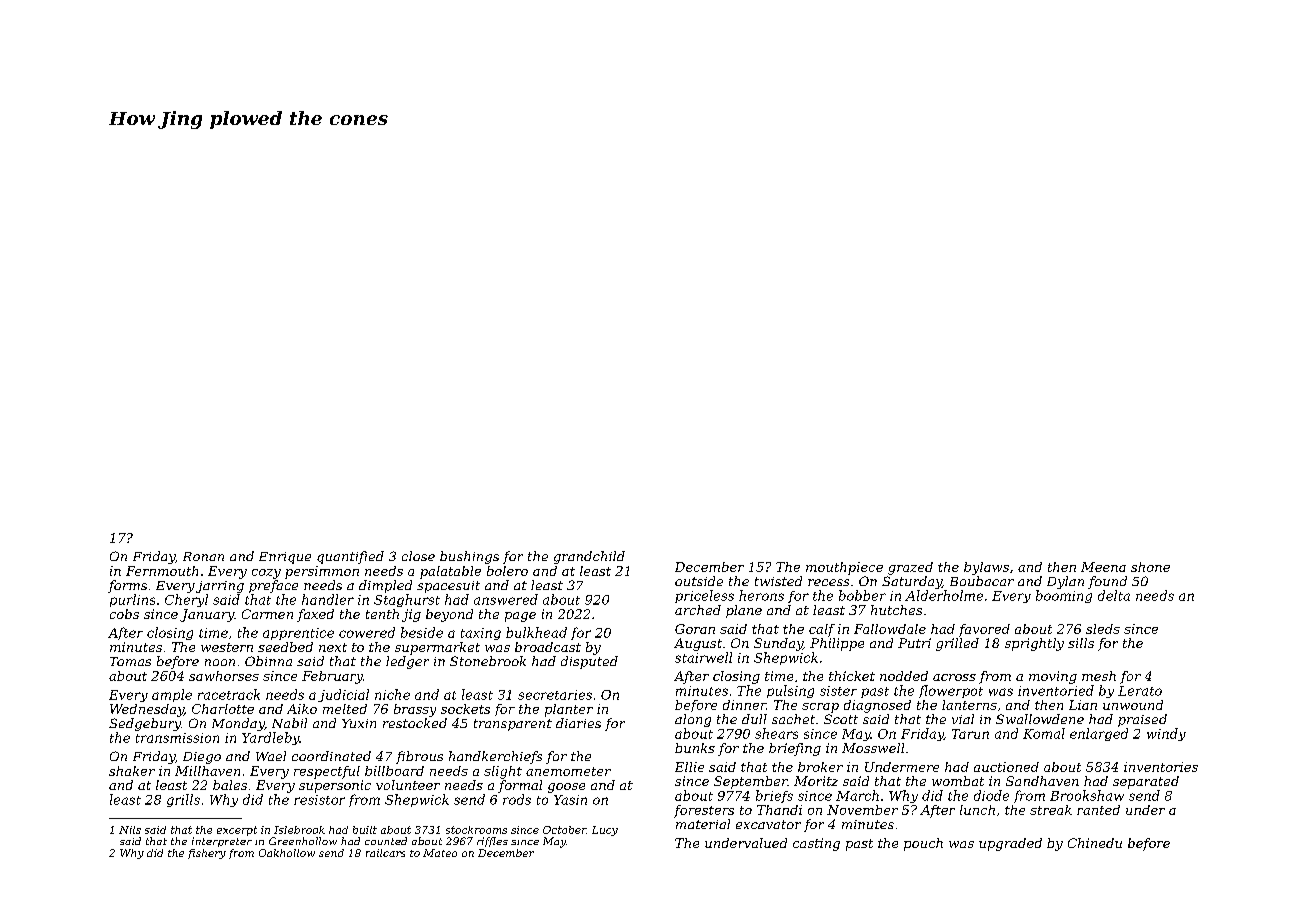 Image resolution: width=1308 pixels, height=924 pixels. What do you see at coordinates (1040, 719) in the screenshot?
I see `Swallowdene` at bounding box center [1040, 719].
